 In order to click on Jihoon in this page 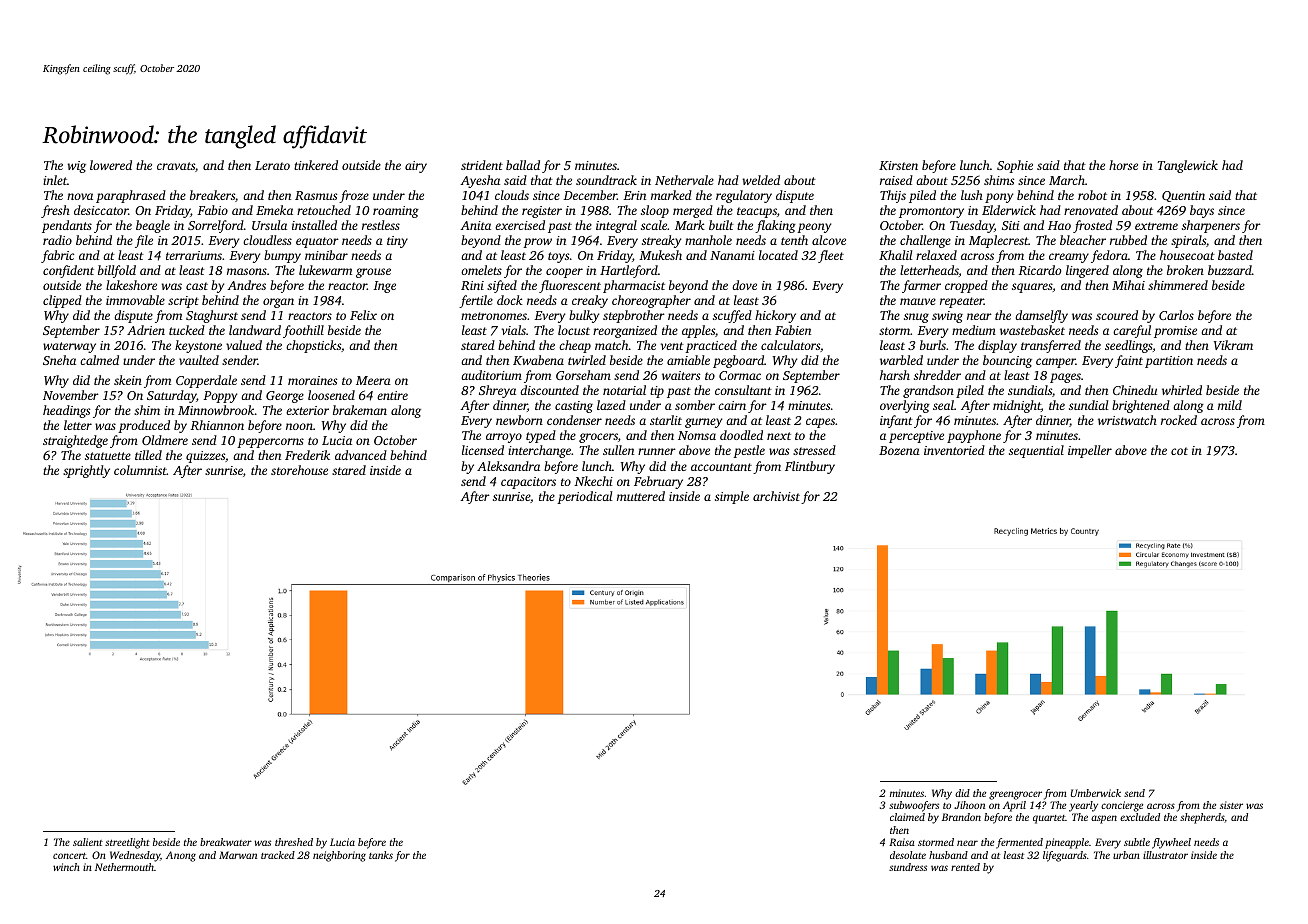, I will do `click(969, 805)`.
